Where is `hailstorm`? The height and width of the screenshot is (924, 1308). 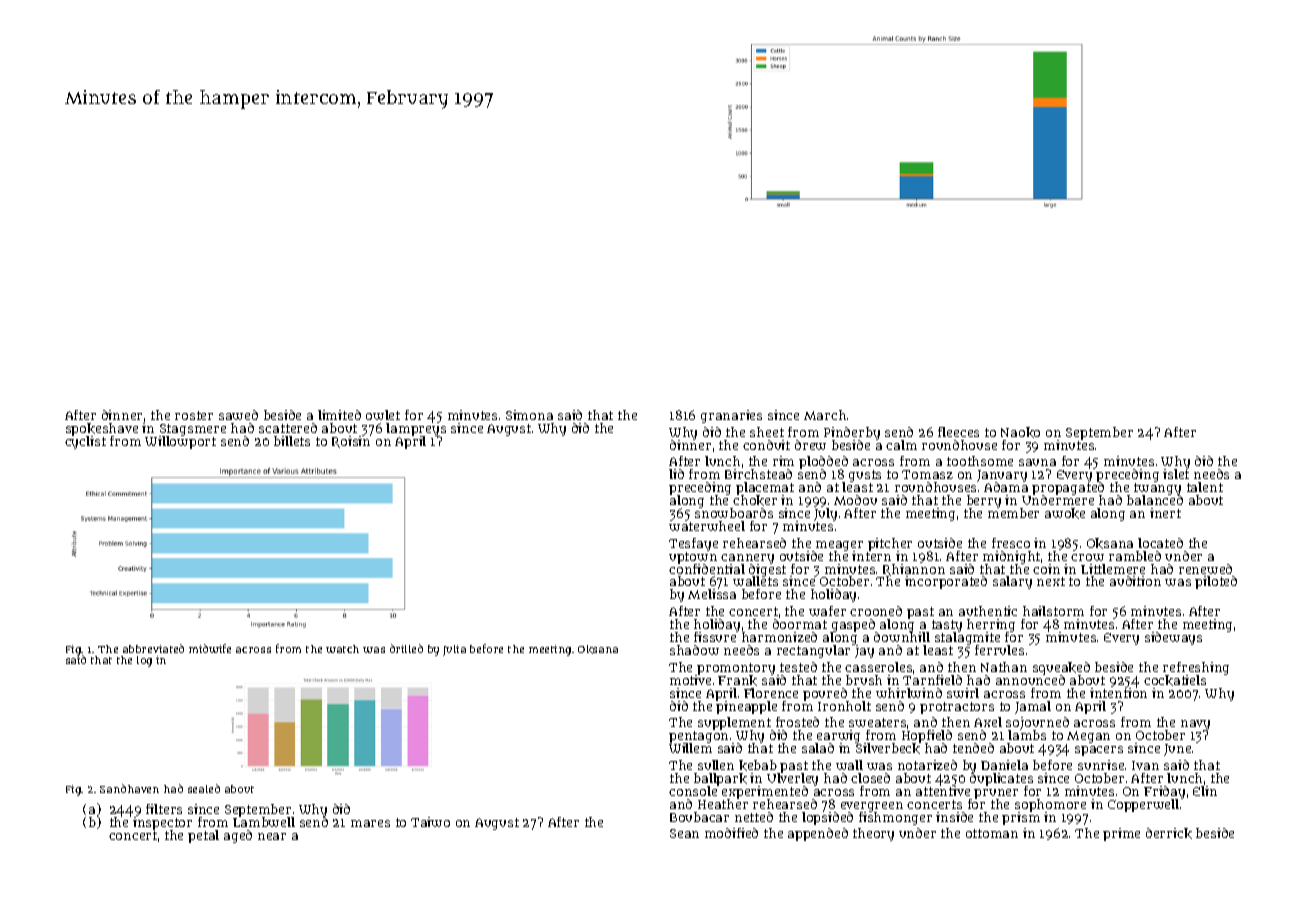 hailstorm is located at coordinates (1053, 611).
